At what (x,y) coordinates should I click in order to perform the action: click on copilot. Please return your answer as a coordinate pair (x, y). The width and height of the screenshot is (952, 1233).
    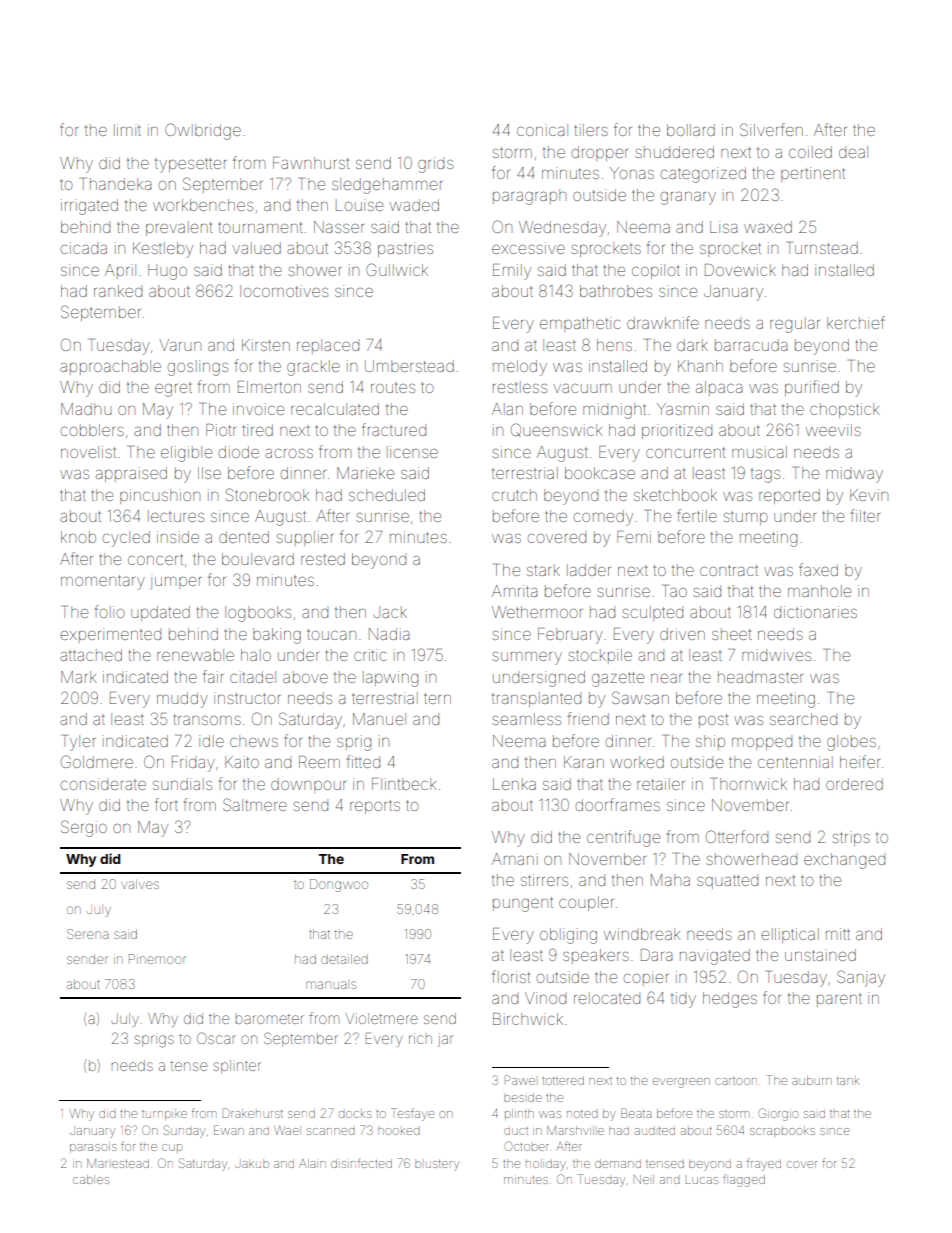
    Looking at the image, I should click on (656, 271).
